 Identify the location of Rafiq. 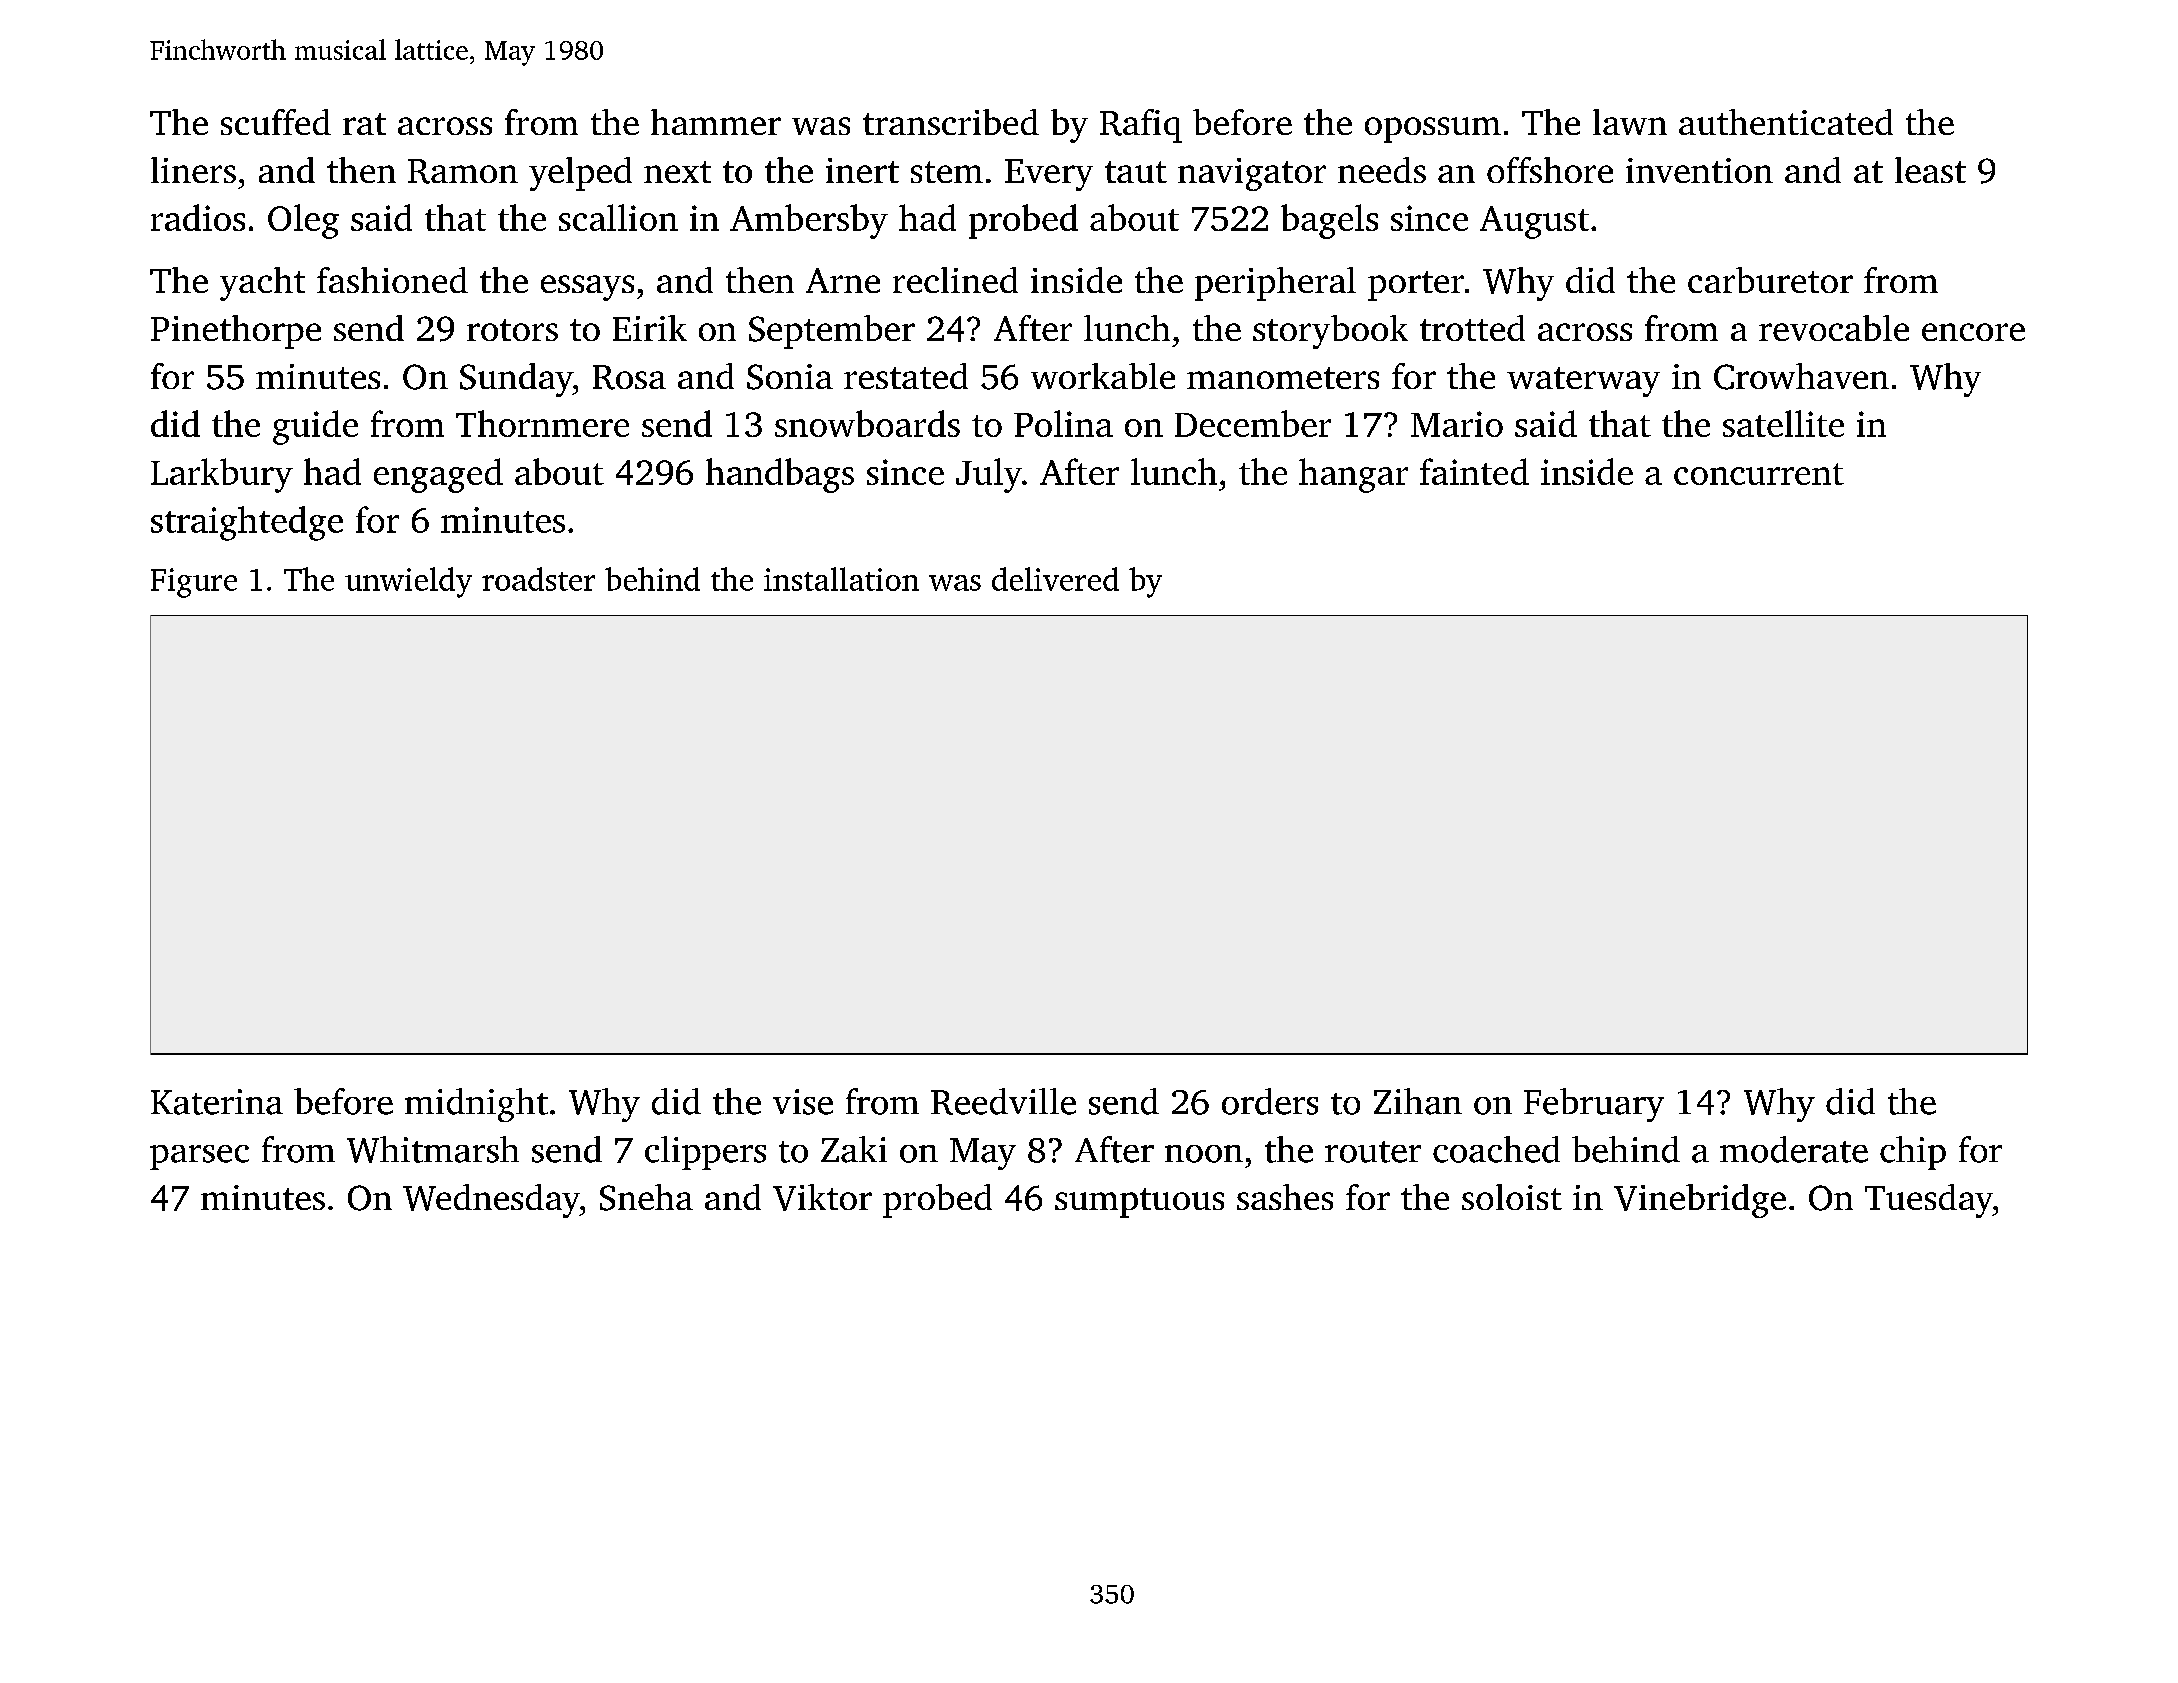
(1141, 126).
